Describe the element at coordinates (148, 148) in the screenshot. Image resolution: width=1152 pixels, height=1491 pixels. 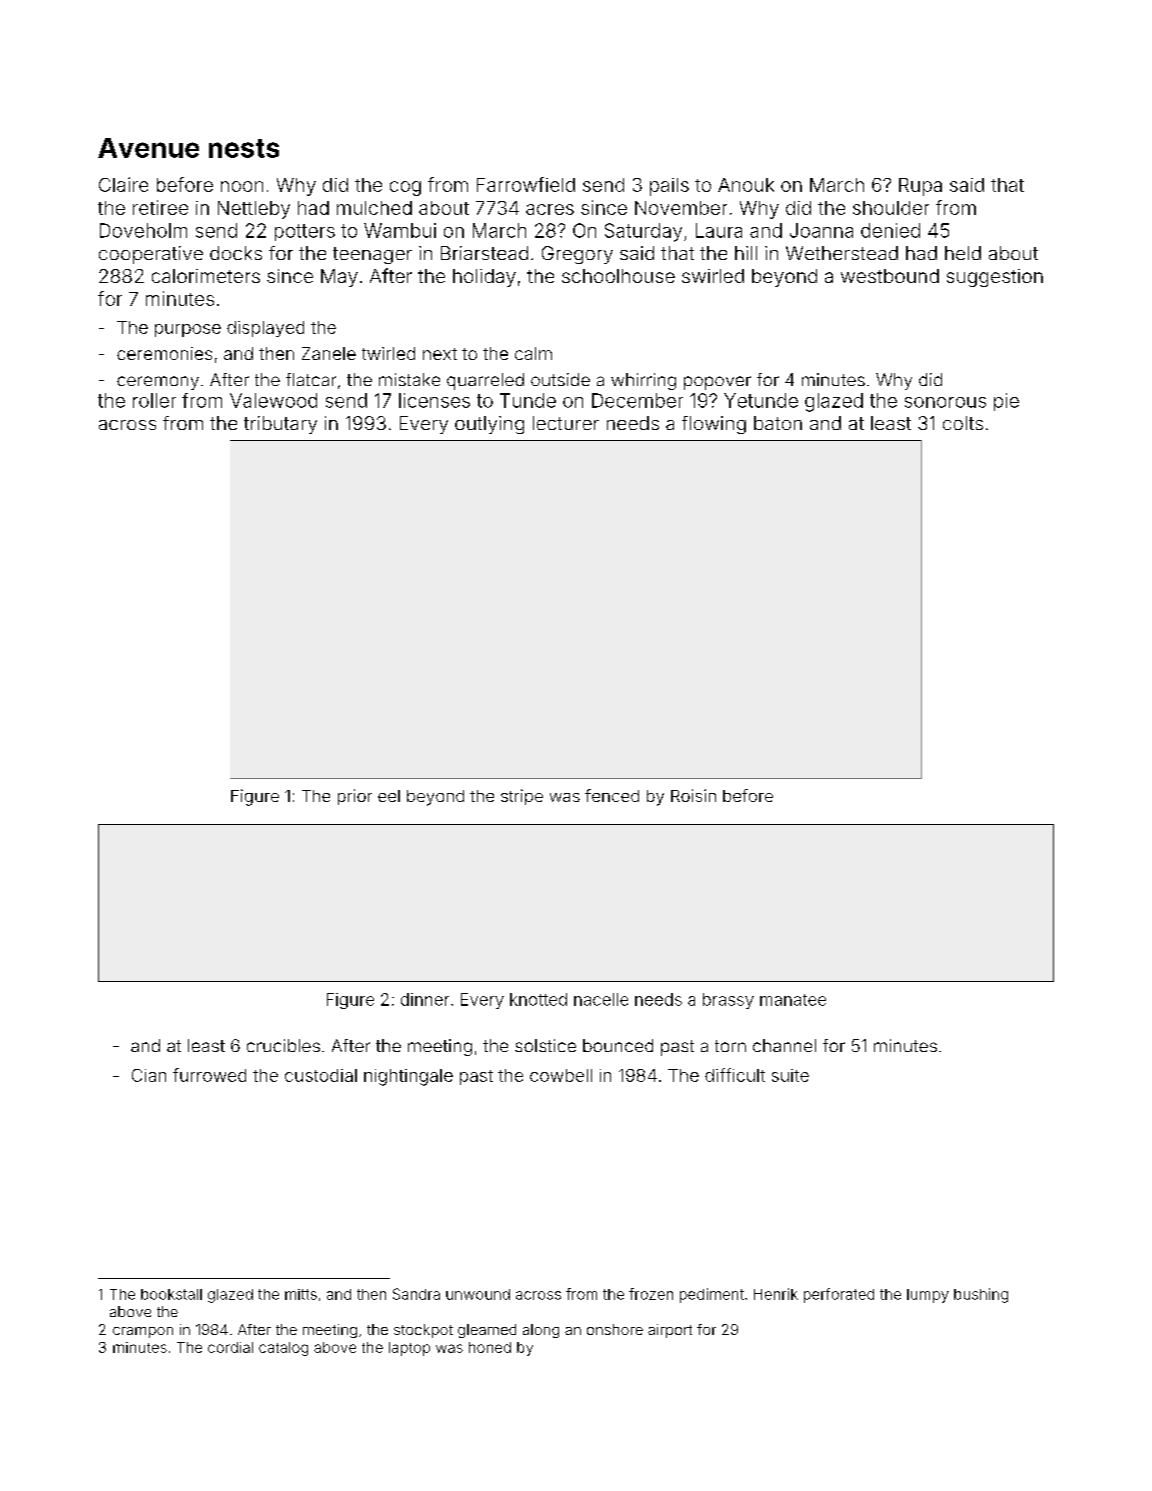
I see `Avenue` at that location.
